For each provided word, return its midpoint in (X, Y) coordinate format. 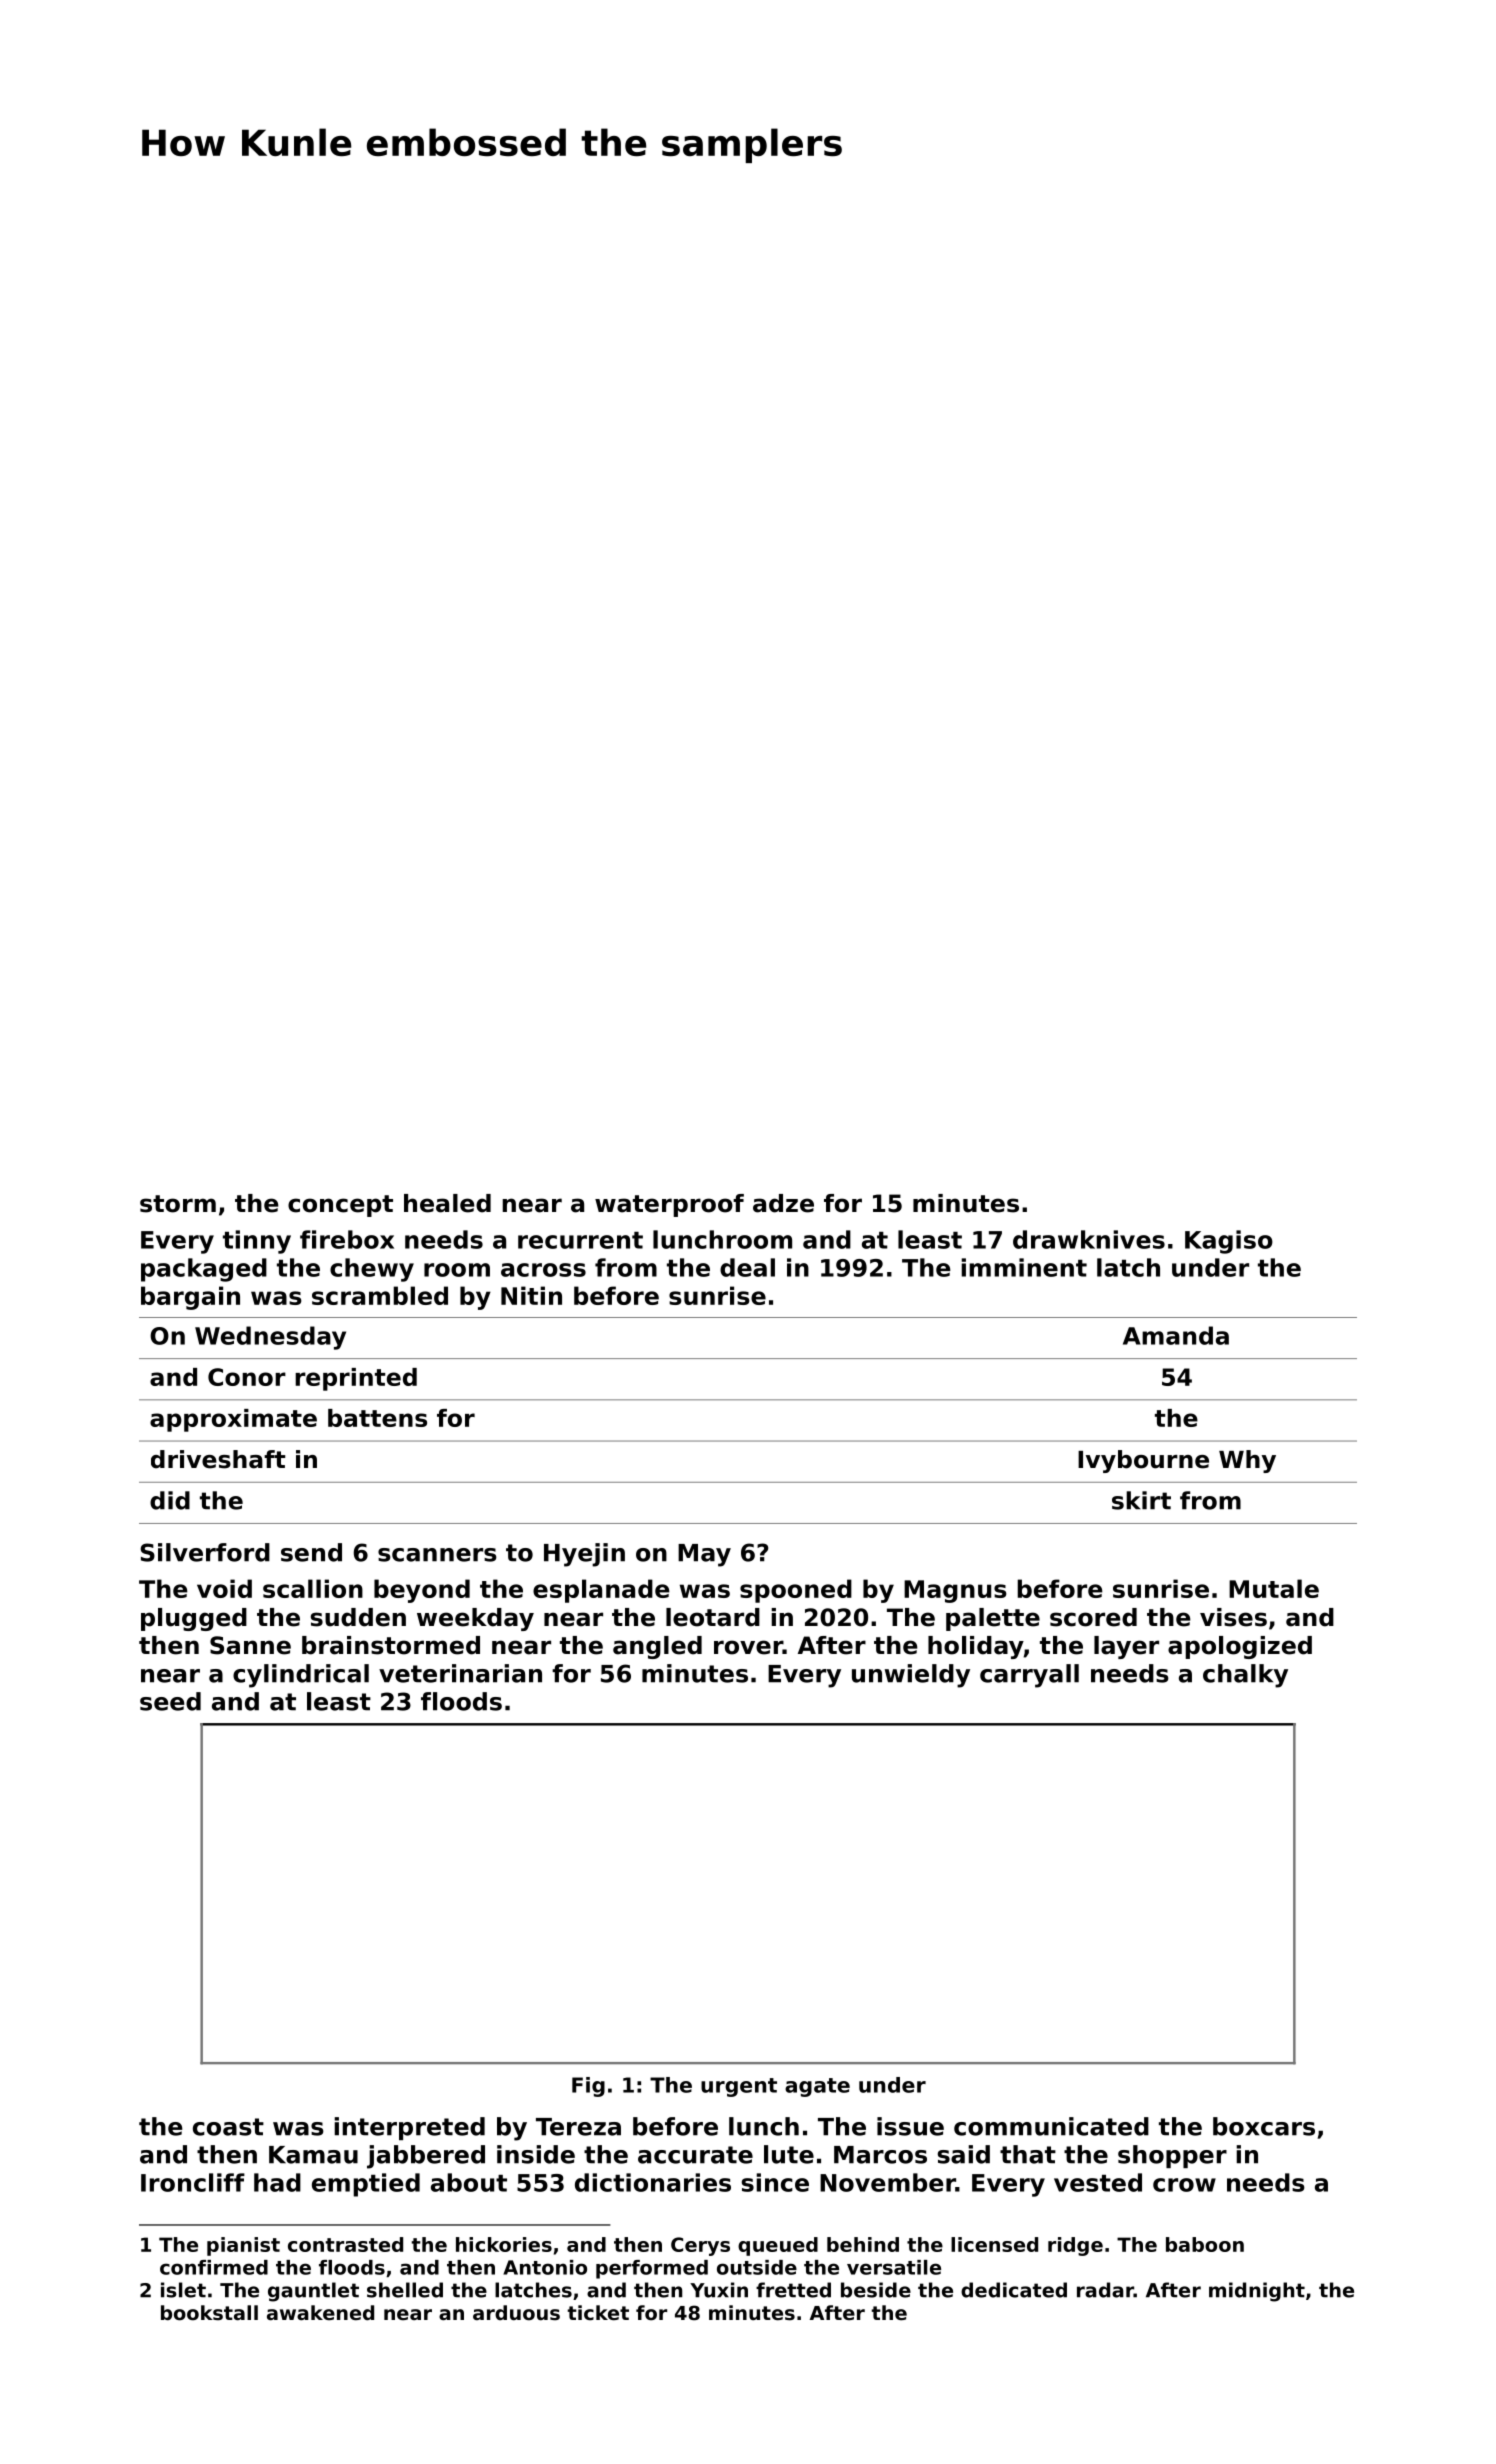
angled (657, 1647)
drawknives (1089, 1239)
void (224, 1588)
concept (340, 1206)
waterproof (669, 1205)
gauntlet (313, 2292)
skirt (1141, 1500)
